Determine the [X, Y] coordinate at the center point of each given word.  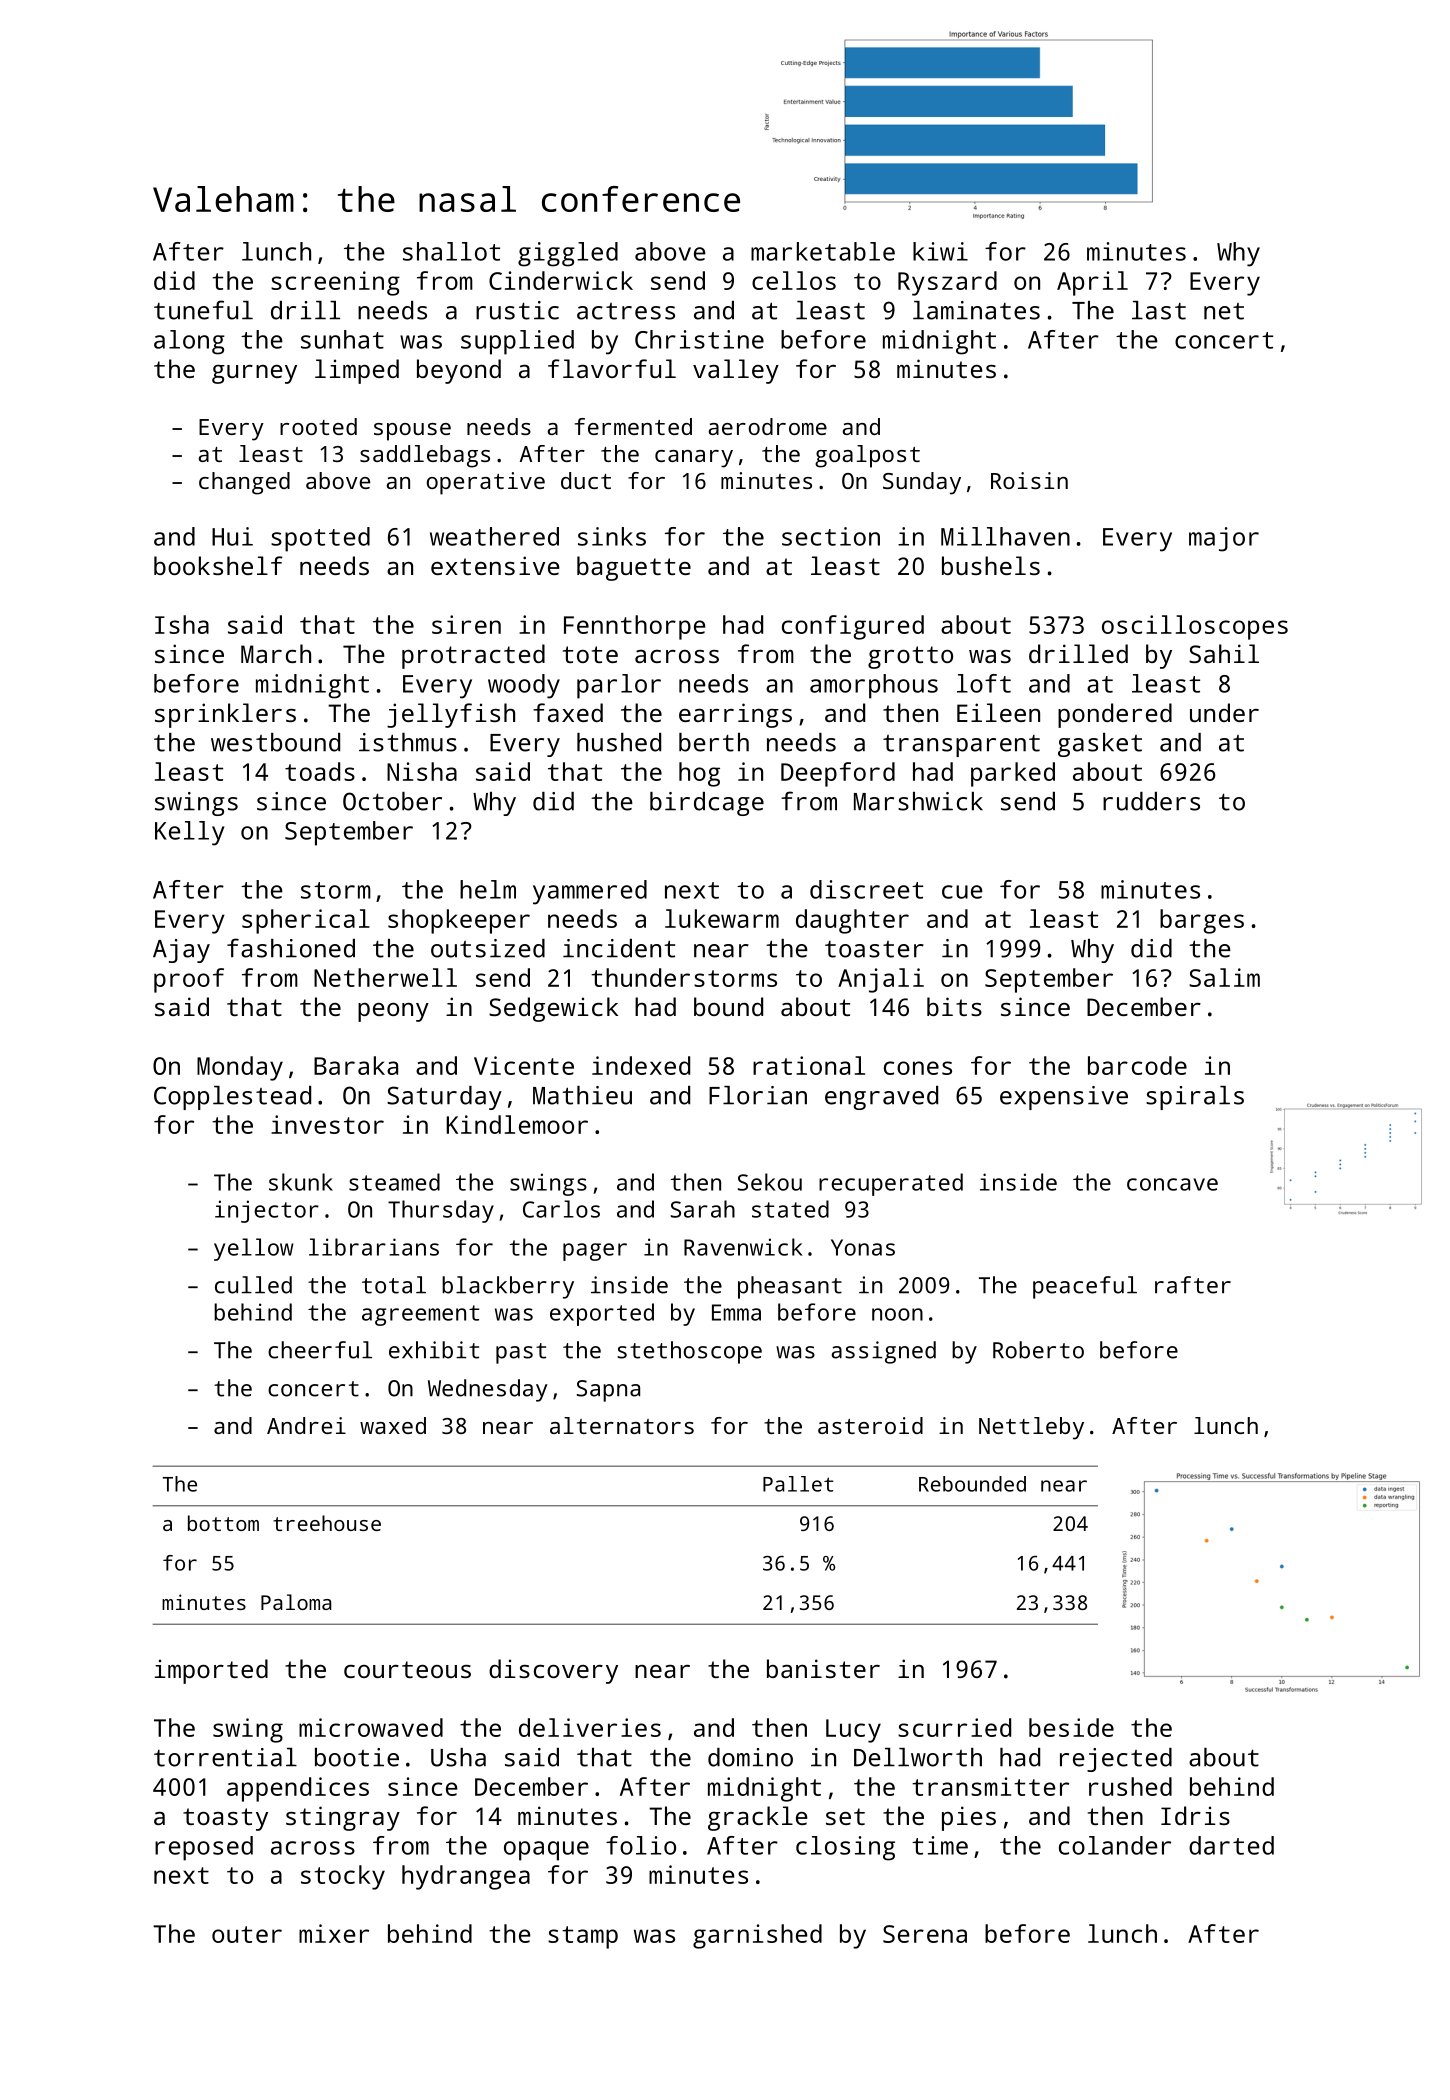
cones [918, 1068]
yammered [590, 892]
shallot [451, 251]
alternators [622, 1425]
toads [320, 771]
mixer [334, 1933]
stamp [583, 1937]
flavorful [612, 368]
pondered [1115, 715]
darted [1231, 1845]
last [1159, 310]
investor [327, 1124]
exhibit [434, 1350]
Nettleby [1031, 1428]
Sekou [770, 1182]
